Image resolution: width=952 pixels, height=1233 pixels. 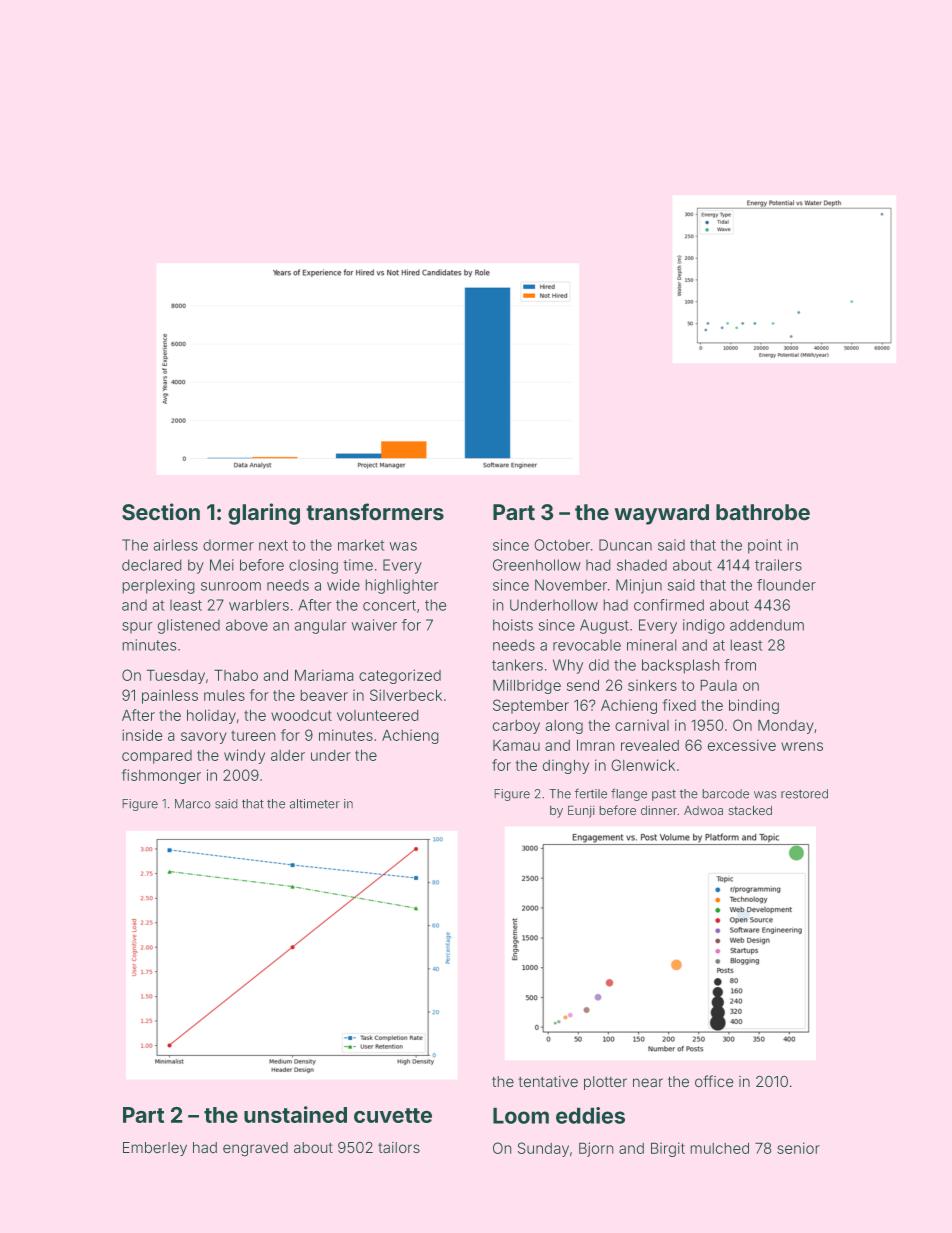 What do you see at coordinates (642, 565) in the image?
I see `shaded` at bounding box center [642, 565].
